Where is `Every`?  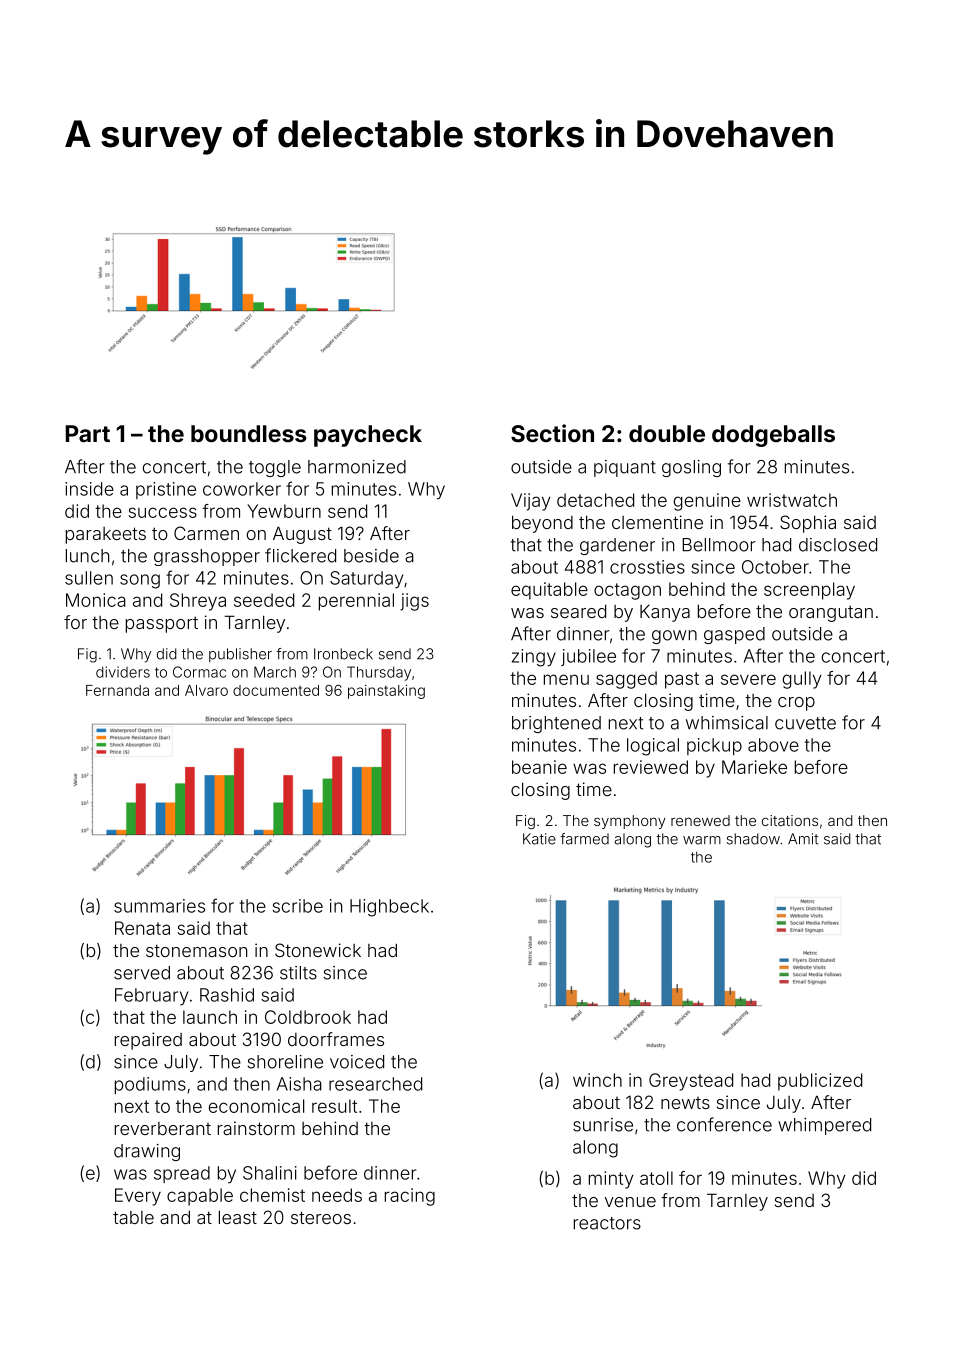 Every is located at coordinates (138, 1197).
